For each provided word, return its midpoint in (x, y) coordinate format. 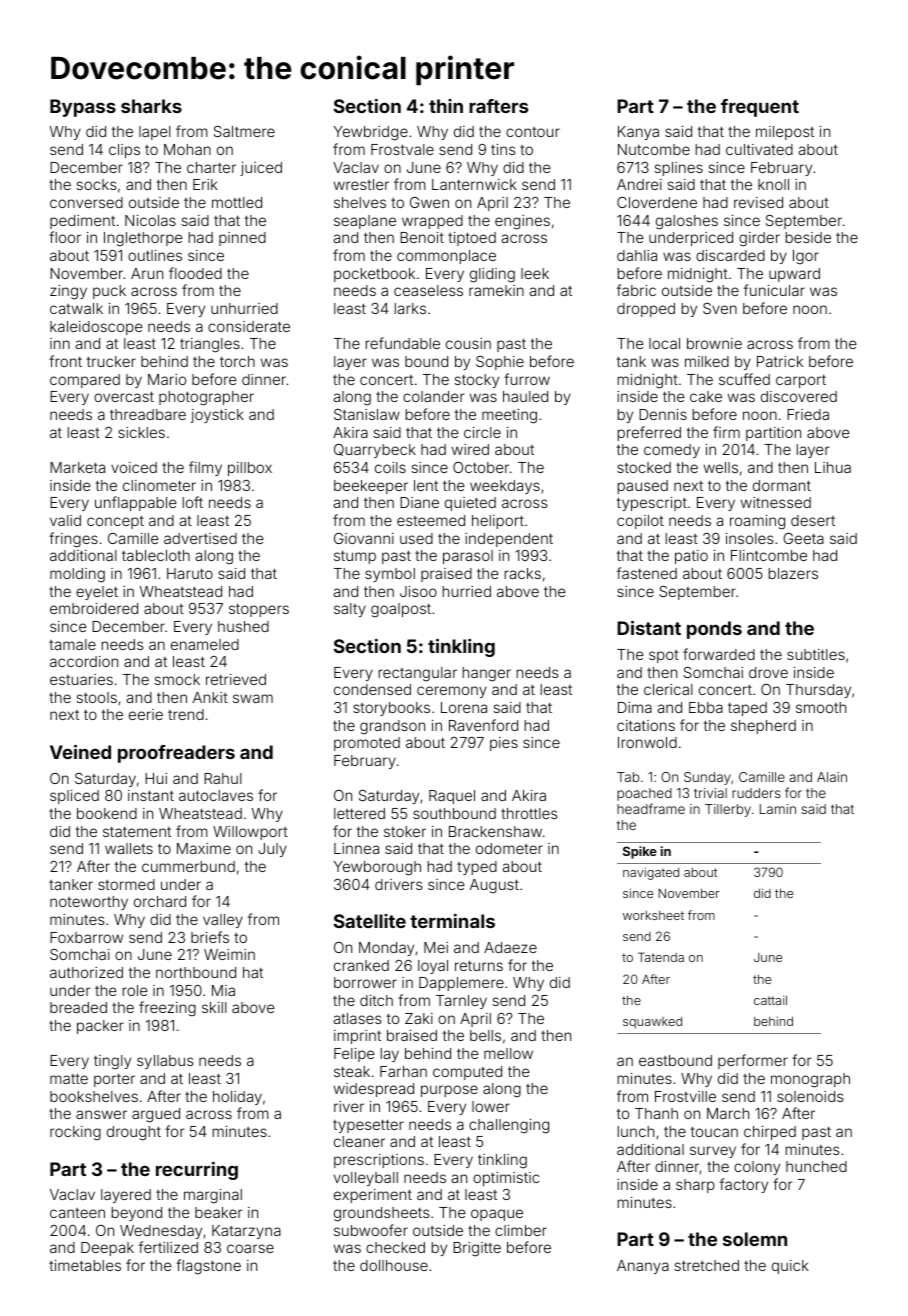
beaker (218, 1212)
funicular (774, 290)
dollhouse (394, 1265)
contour (533, 132)
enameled (205, 644)
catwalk (76, 308)
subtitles (816, 654)
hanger (487, 674)
